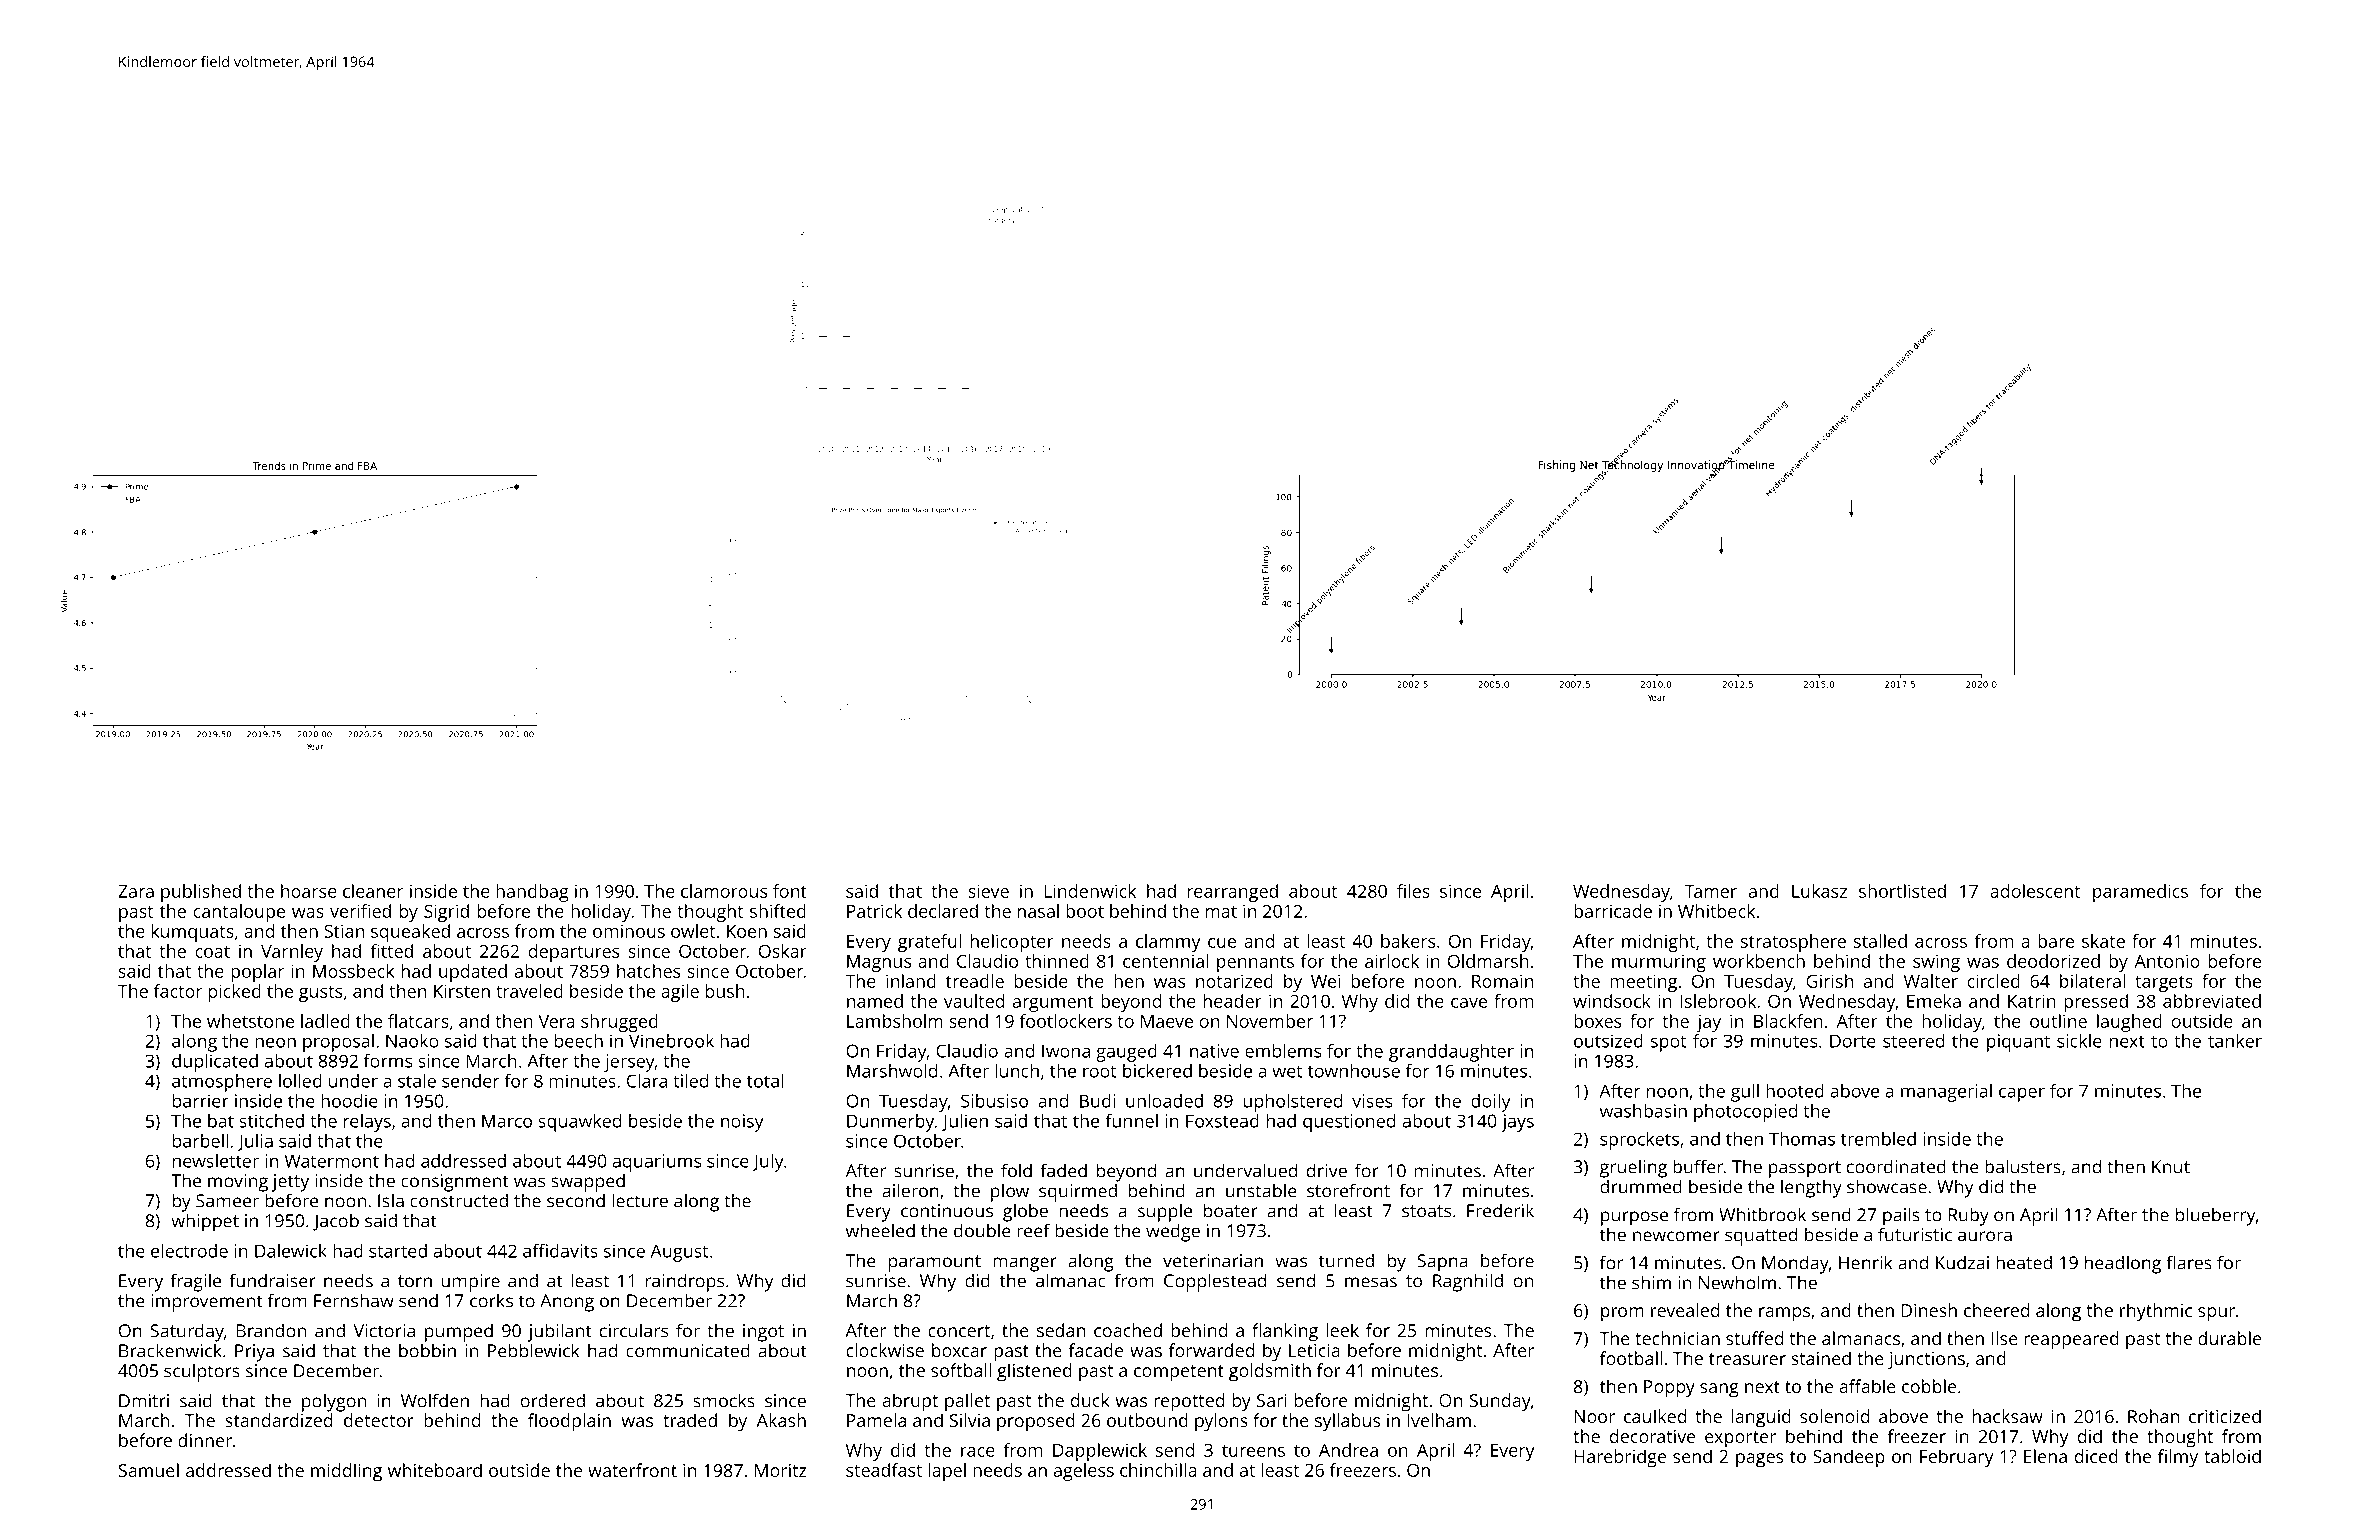 This screenshot has height=1540, width=2380. I want to click on smocks, so click(724, 1400).
